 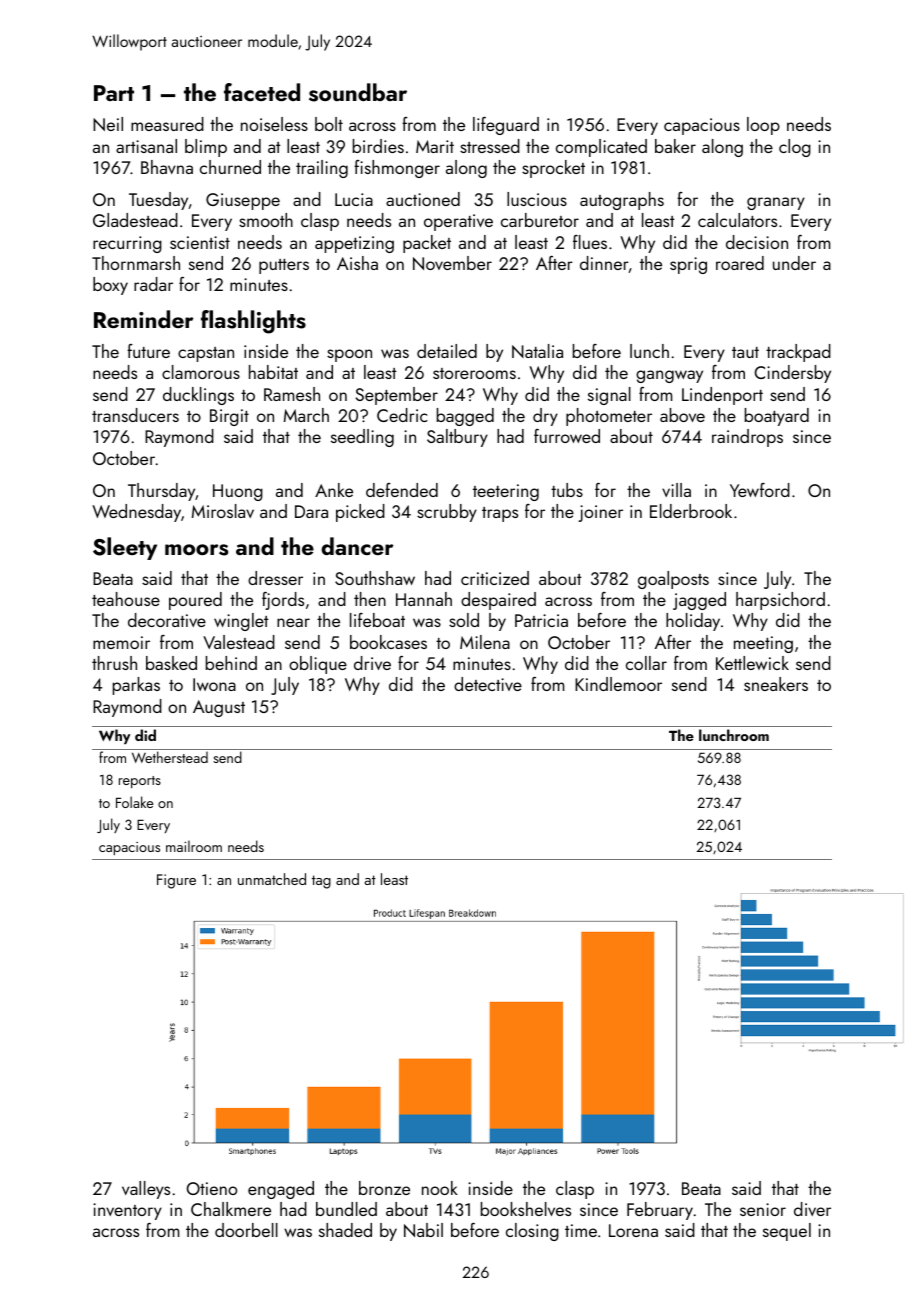 What do you see at coordinates (618, 684) in the document?
I see `Kindlemoor` at bounding box center [618, 684].
